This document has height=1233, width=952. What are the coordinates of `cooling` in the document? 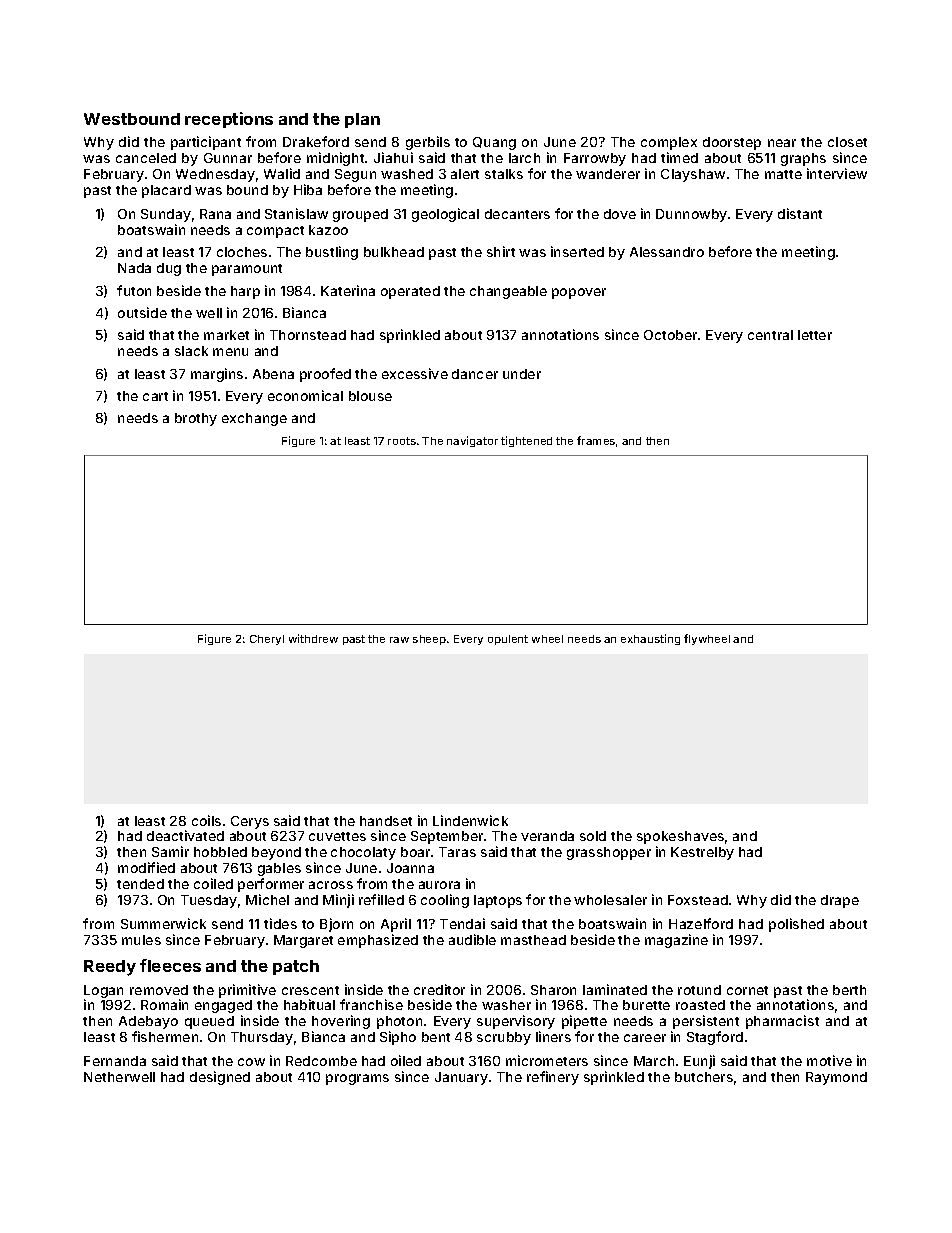 It's located at (445, 901).
